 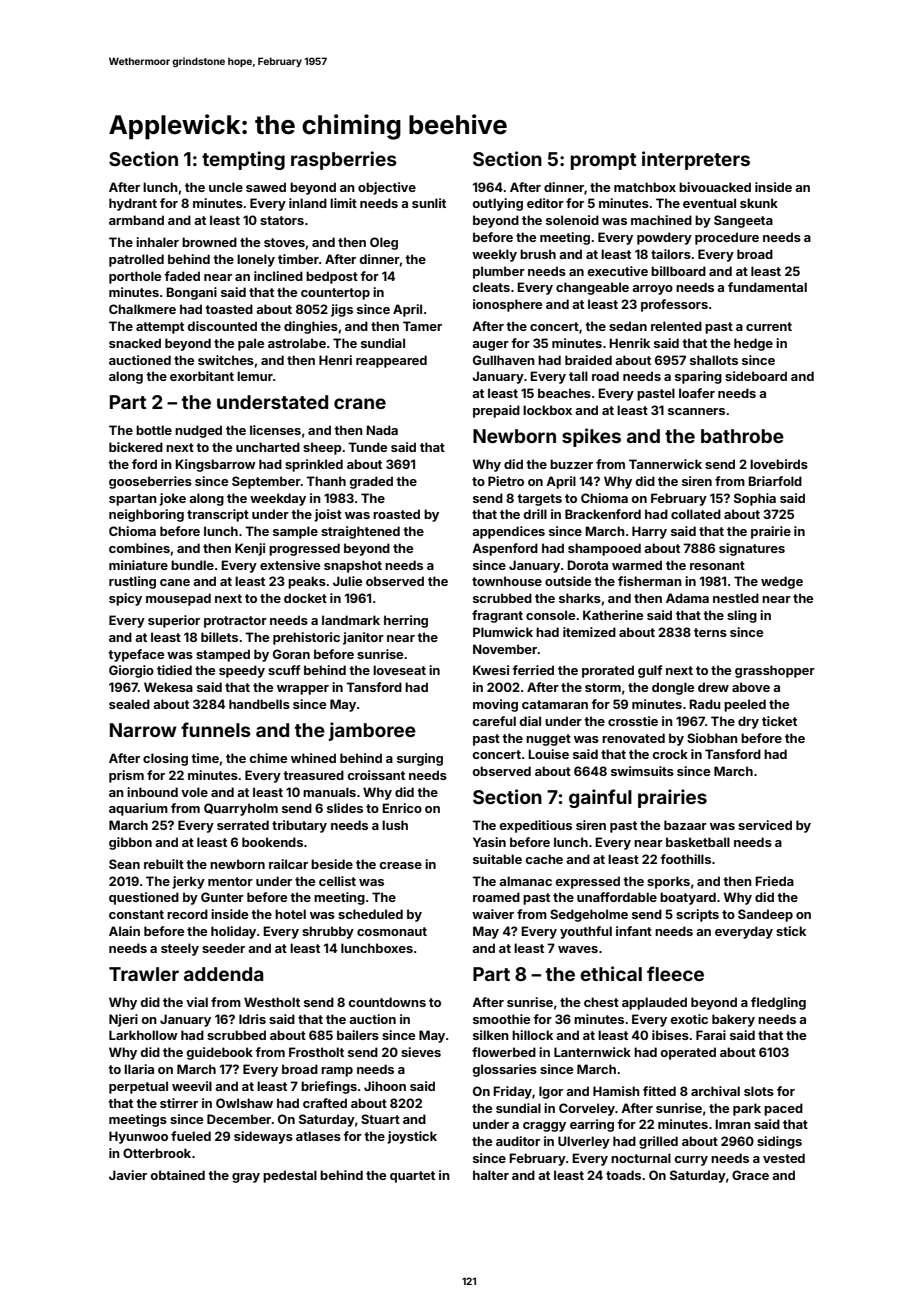 I want to click on weekday, so click(x=278, y=499).
